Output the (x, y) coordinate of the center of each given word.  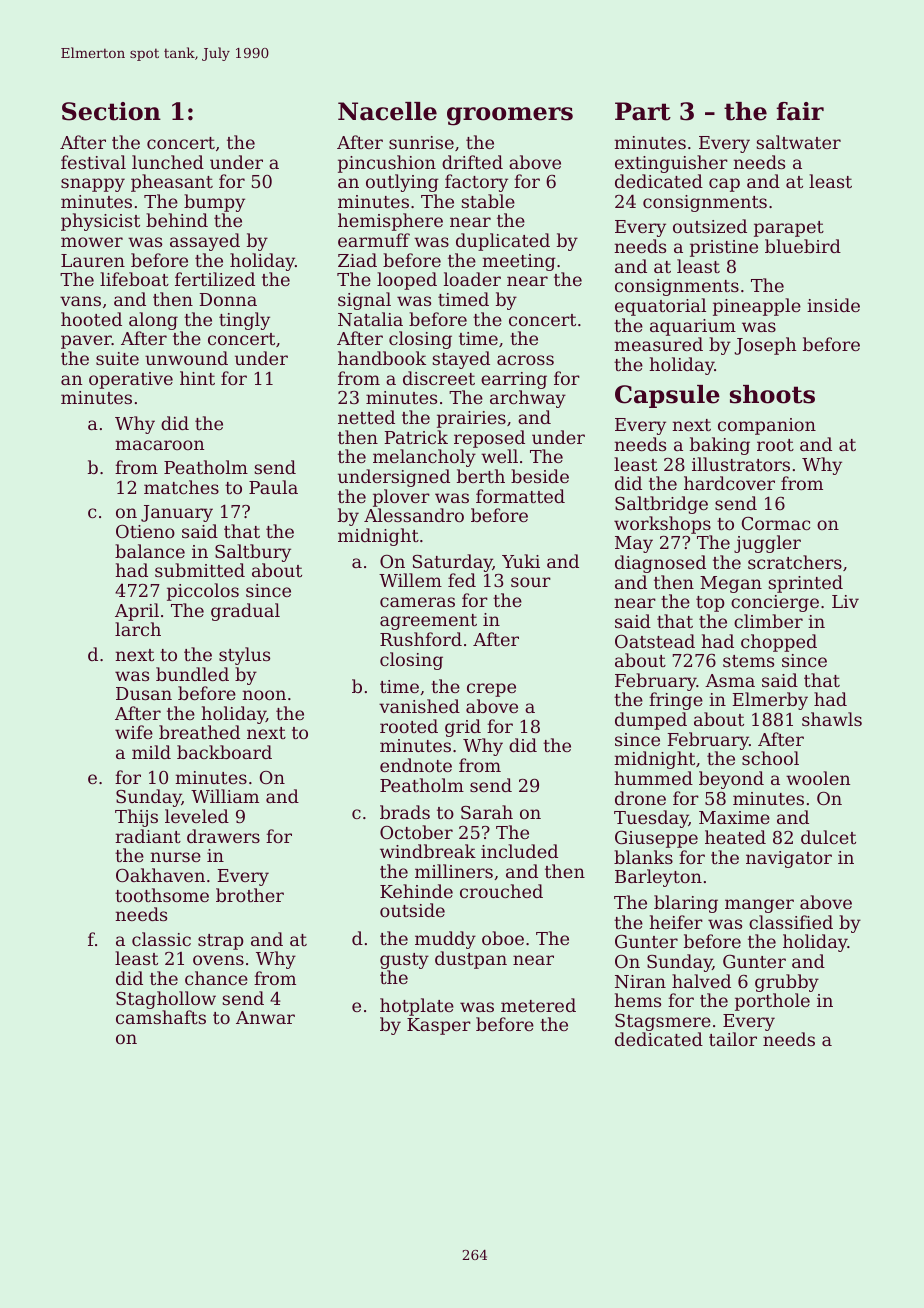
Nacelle (387, 111)
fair (800, 111)
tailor (733, 1039)
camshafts (161, 1017)
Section (111, 111)
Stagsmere (663, 1022)
